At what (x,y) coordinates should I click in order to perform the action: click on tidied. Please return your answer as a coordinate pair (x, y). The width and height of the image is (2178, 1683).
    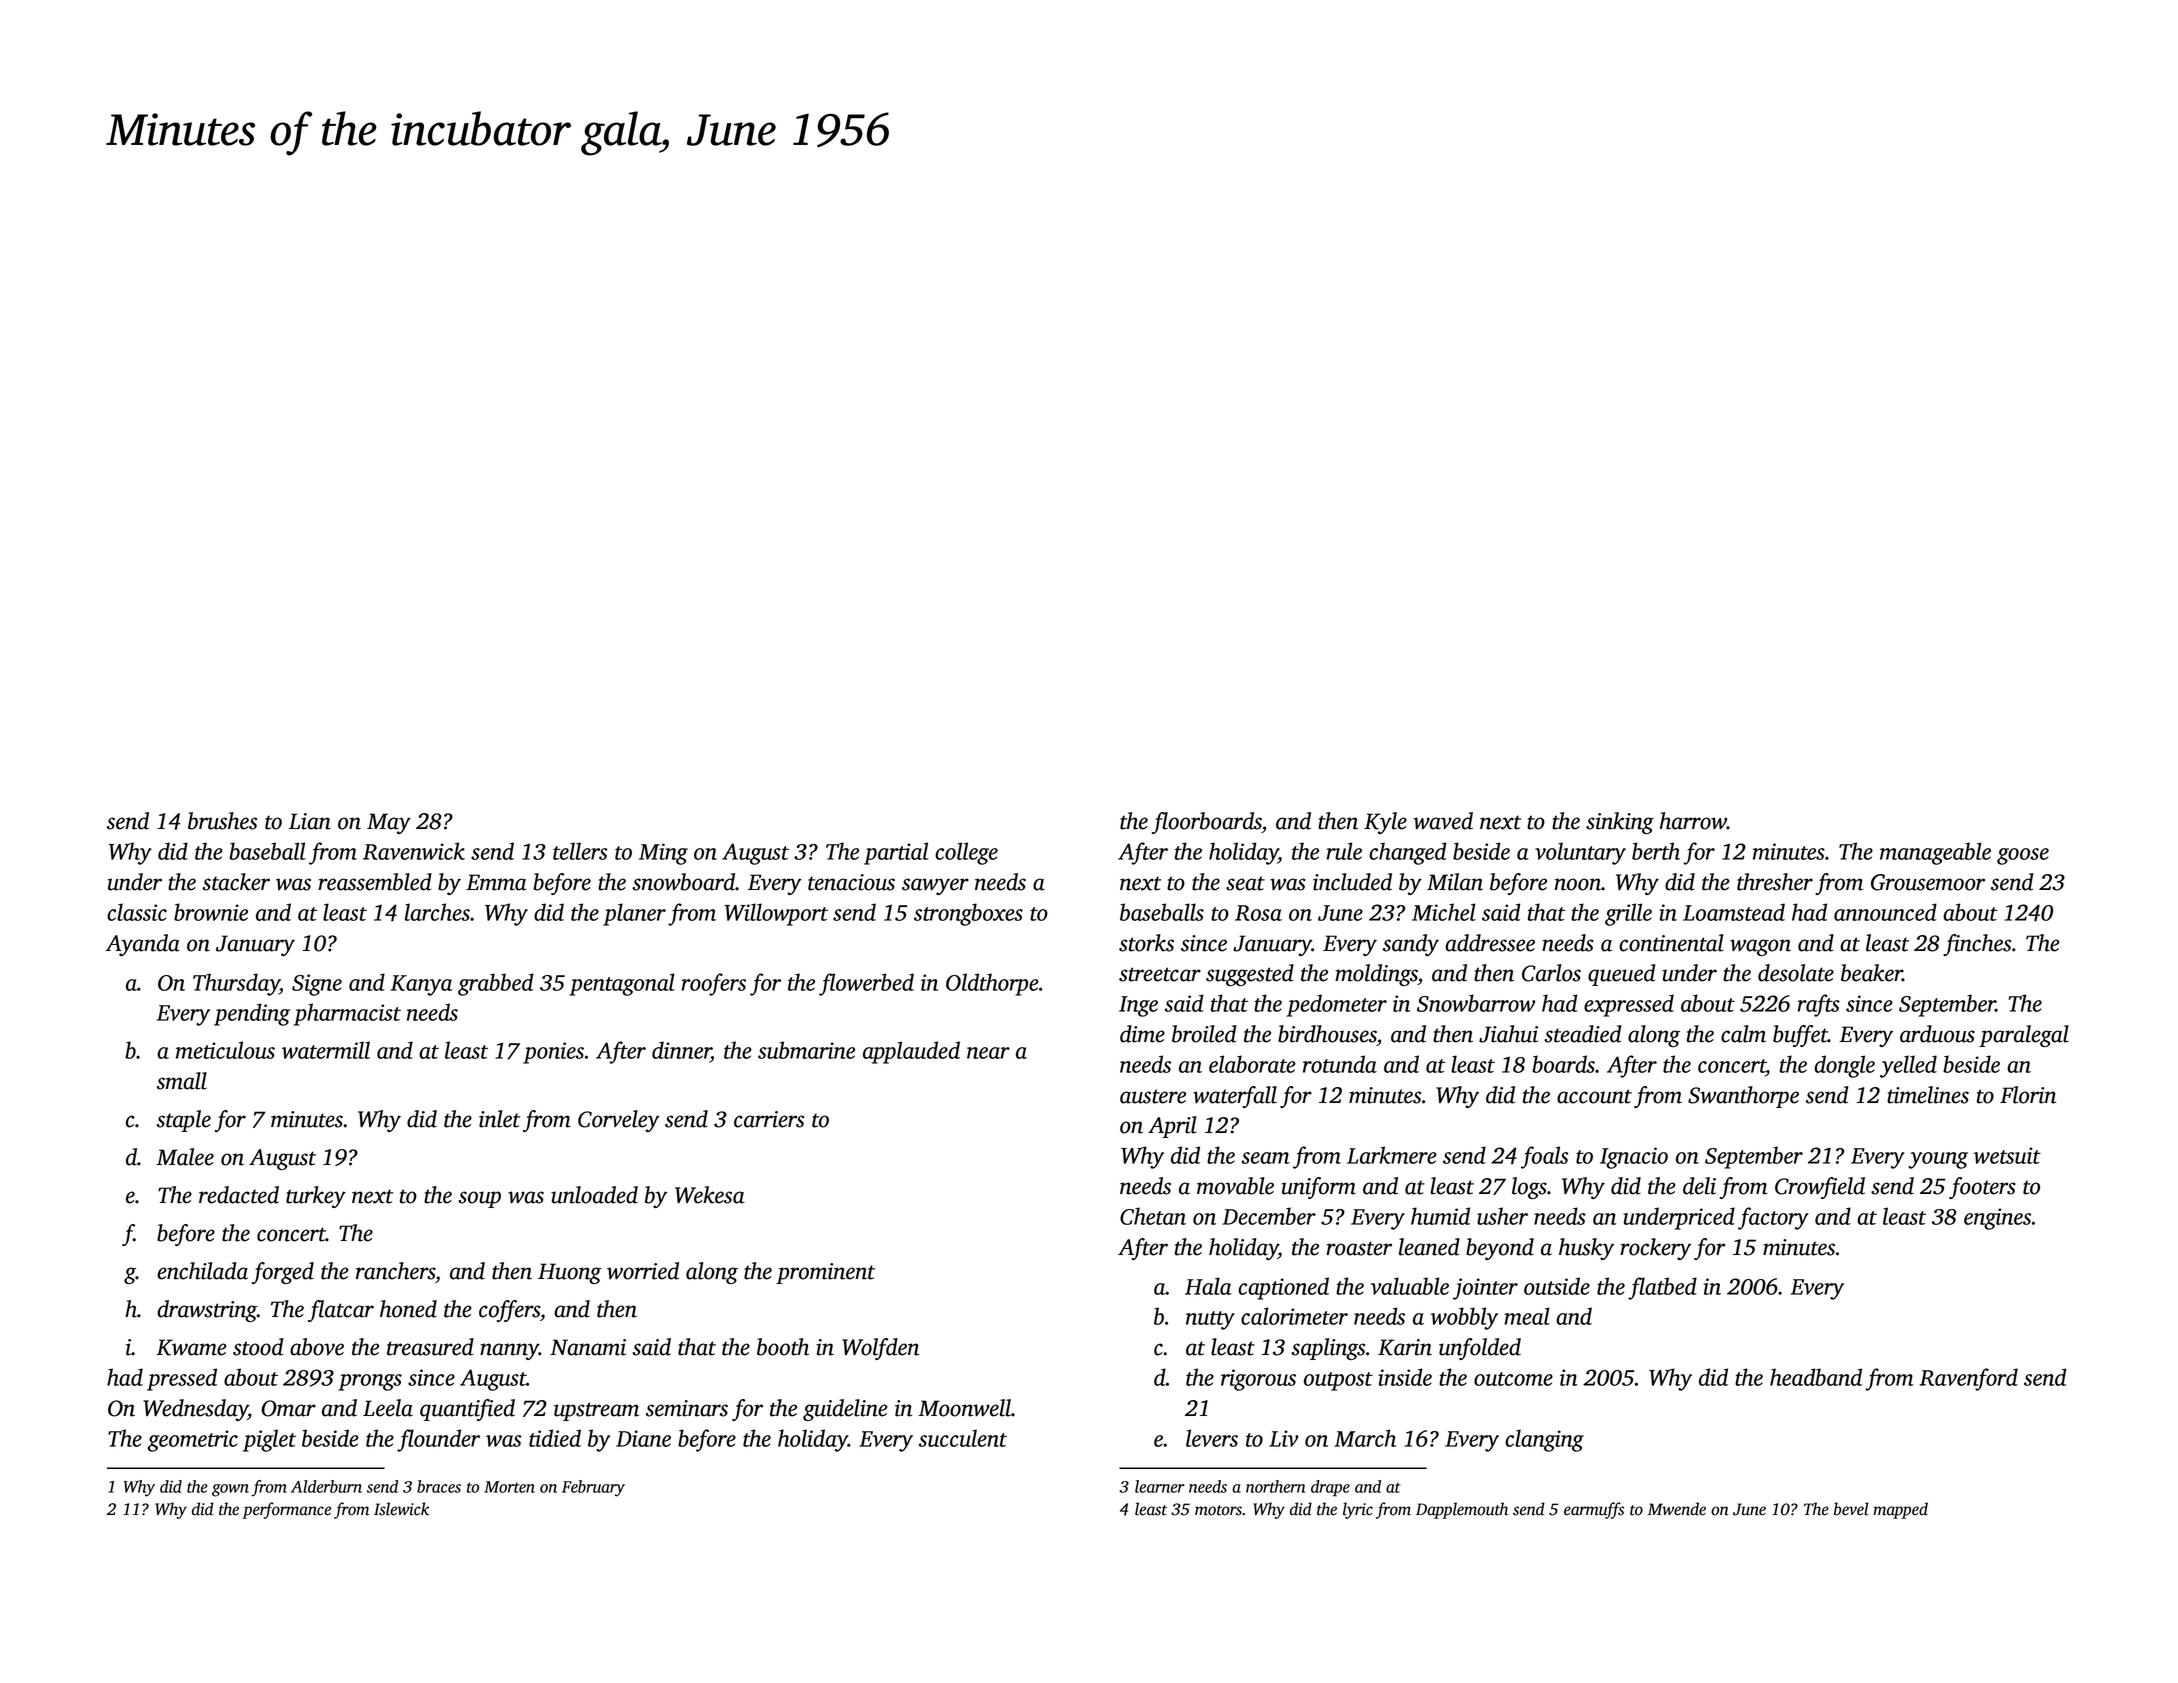
    Looking at the image, I should click on (555, 1438).
